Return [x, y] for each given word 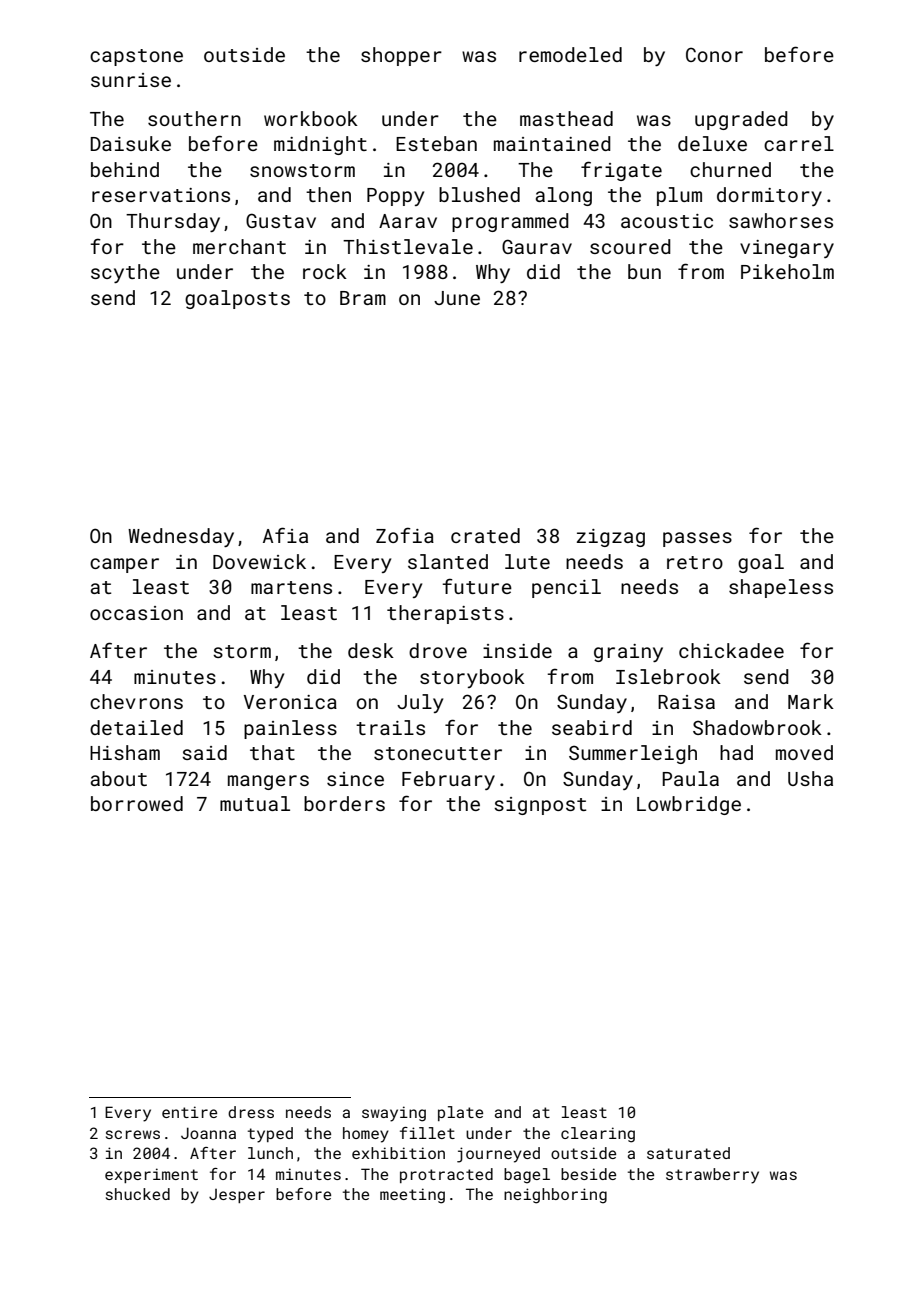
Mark [811, 701]
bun [644, 271]
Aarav [408, 221]
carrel [799, 143]
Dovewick [259, 561]
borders [344, 803]
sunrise [131, 80]
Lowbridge [689, 805]
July [420, 703]
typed [270, 1135]
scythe [125, 273]
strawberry [712, 1176]
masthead [566, 118]
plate [460, 1113]
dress [251, 1112]
